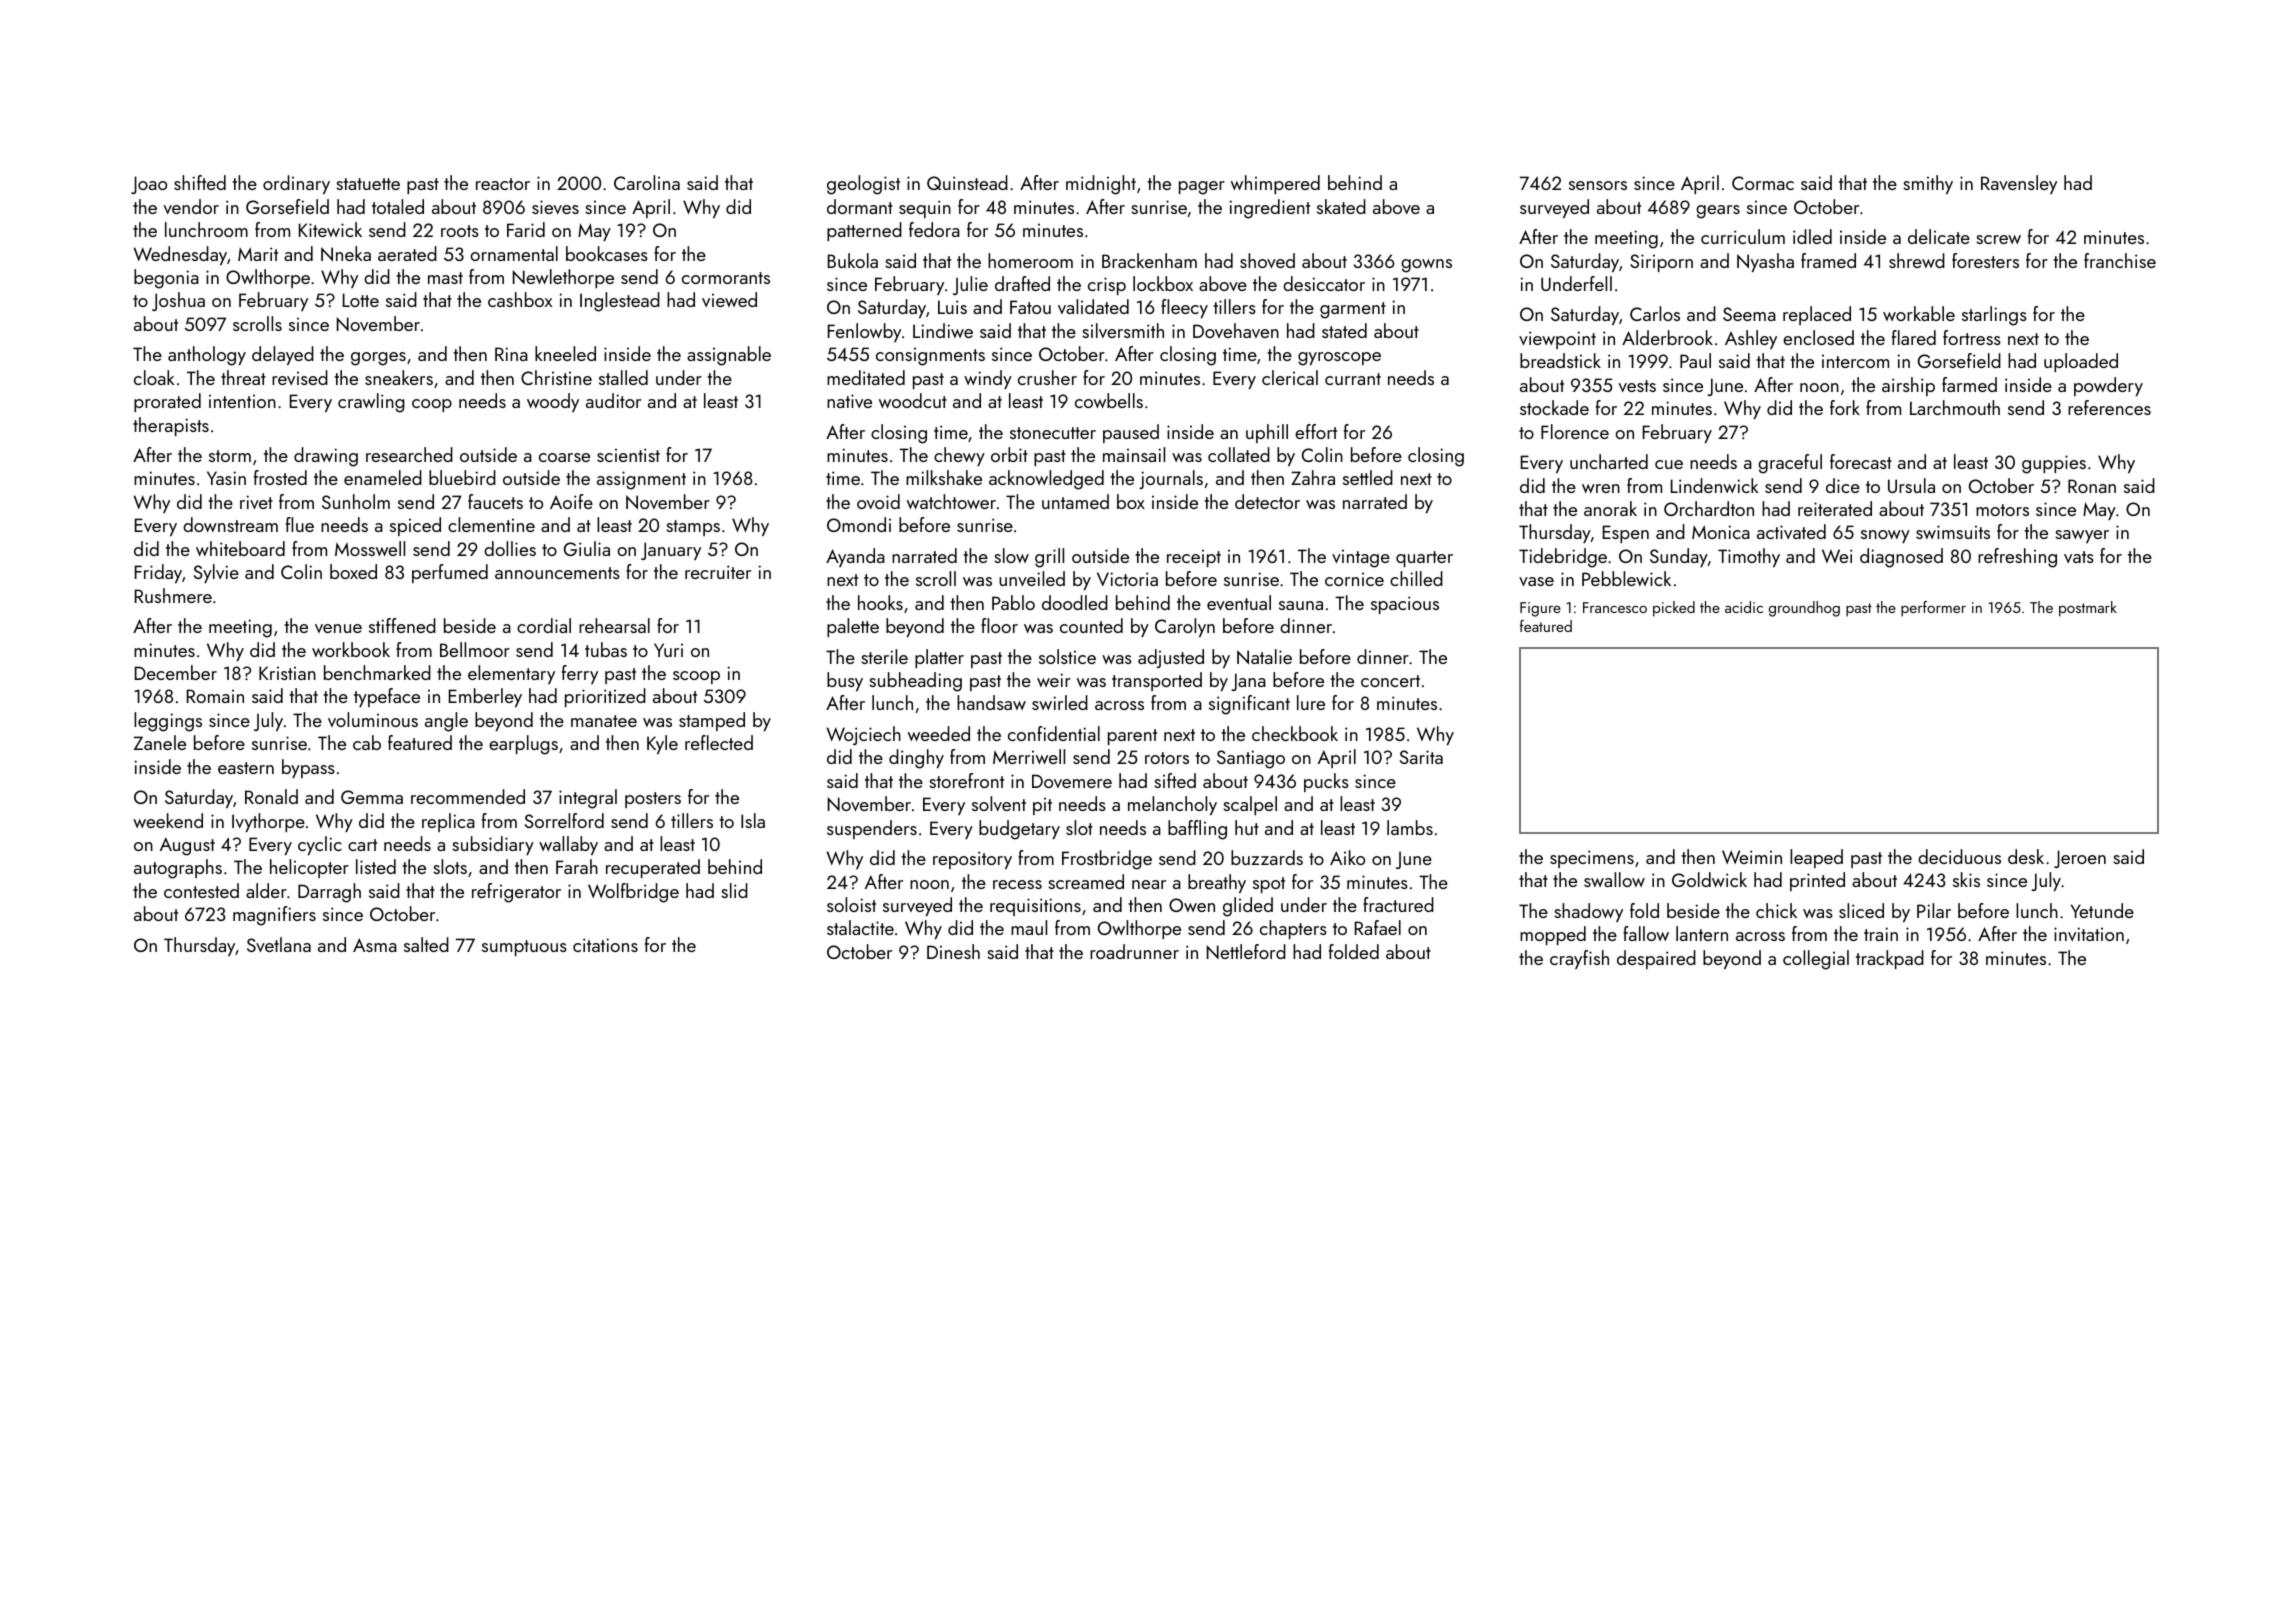  Describe the element at coordinates (604, 721) in the screenshot. I see `manatee` at that location.
